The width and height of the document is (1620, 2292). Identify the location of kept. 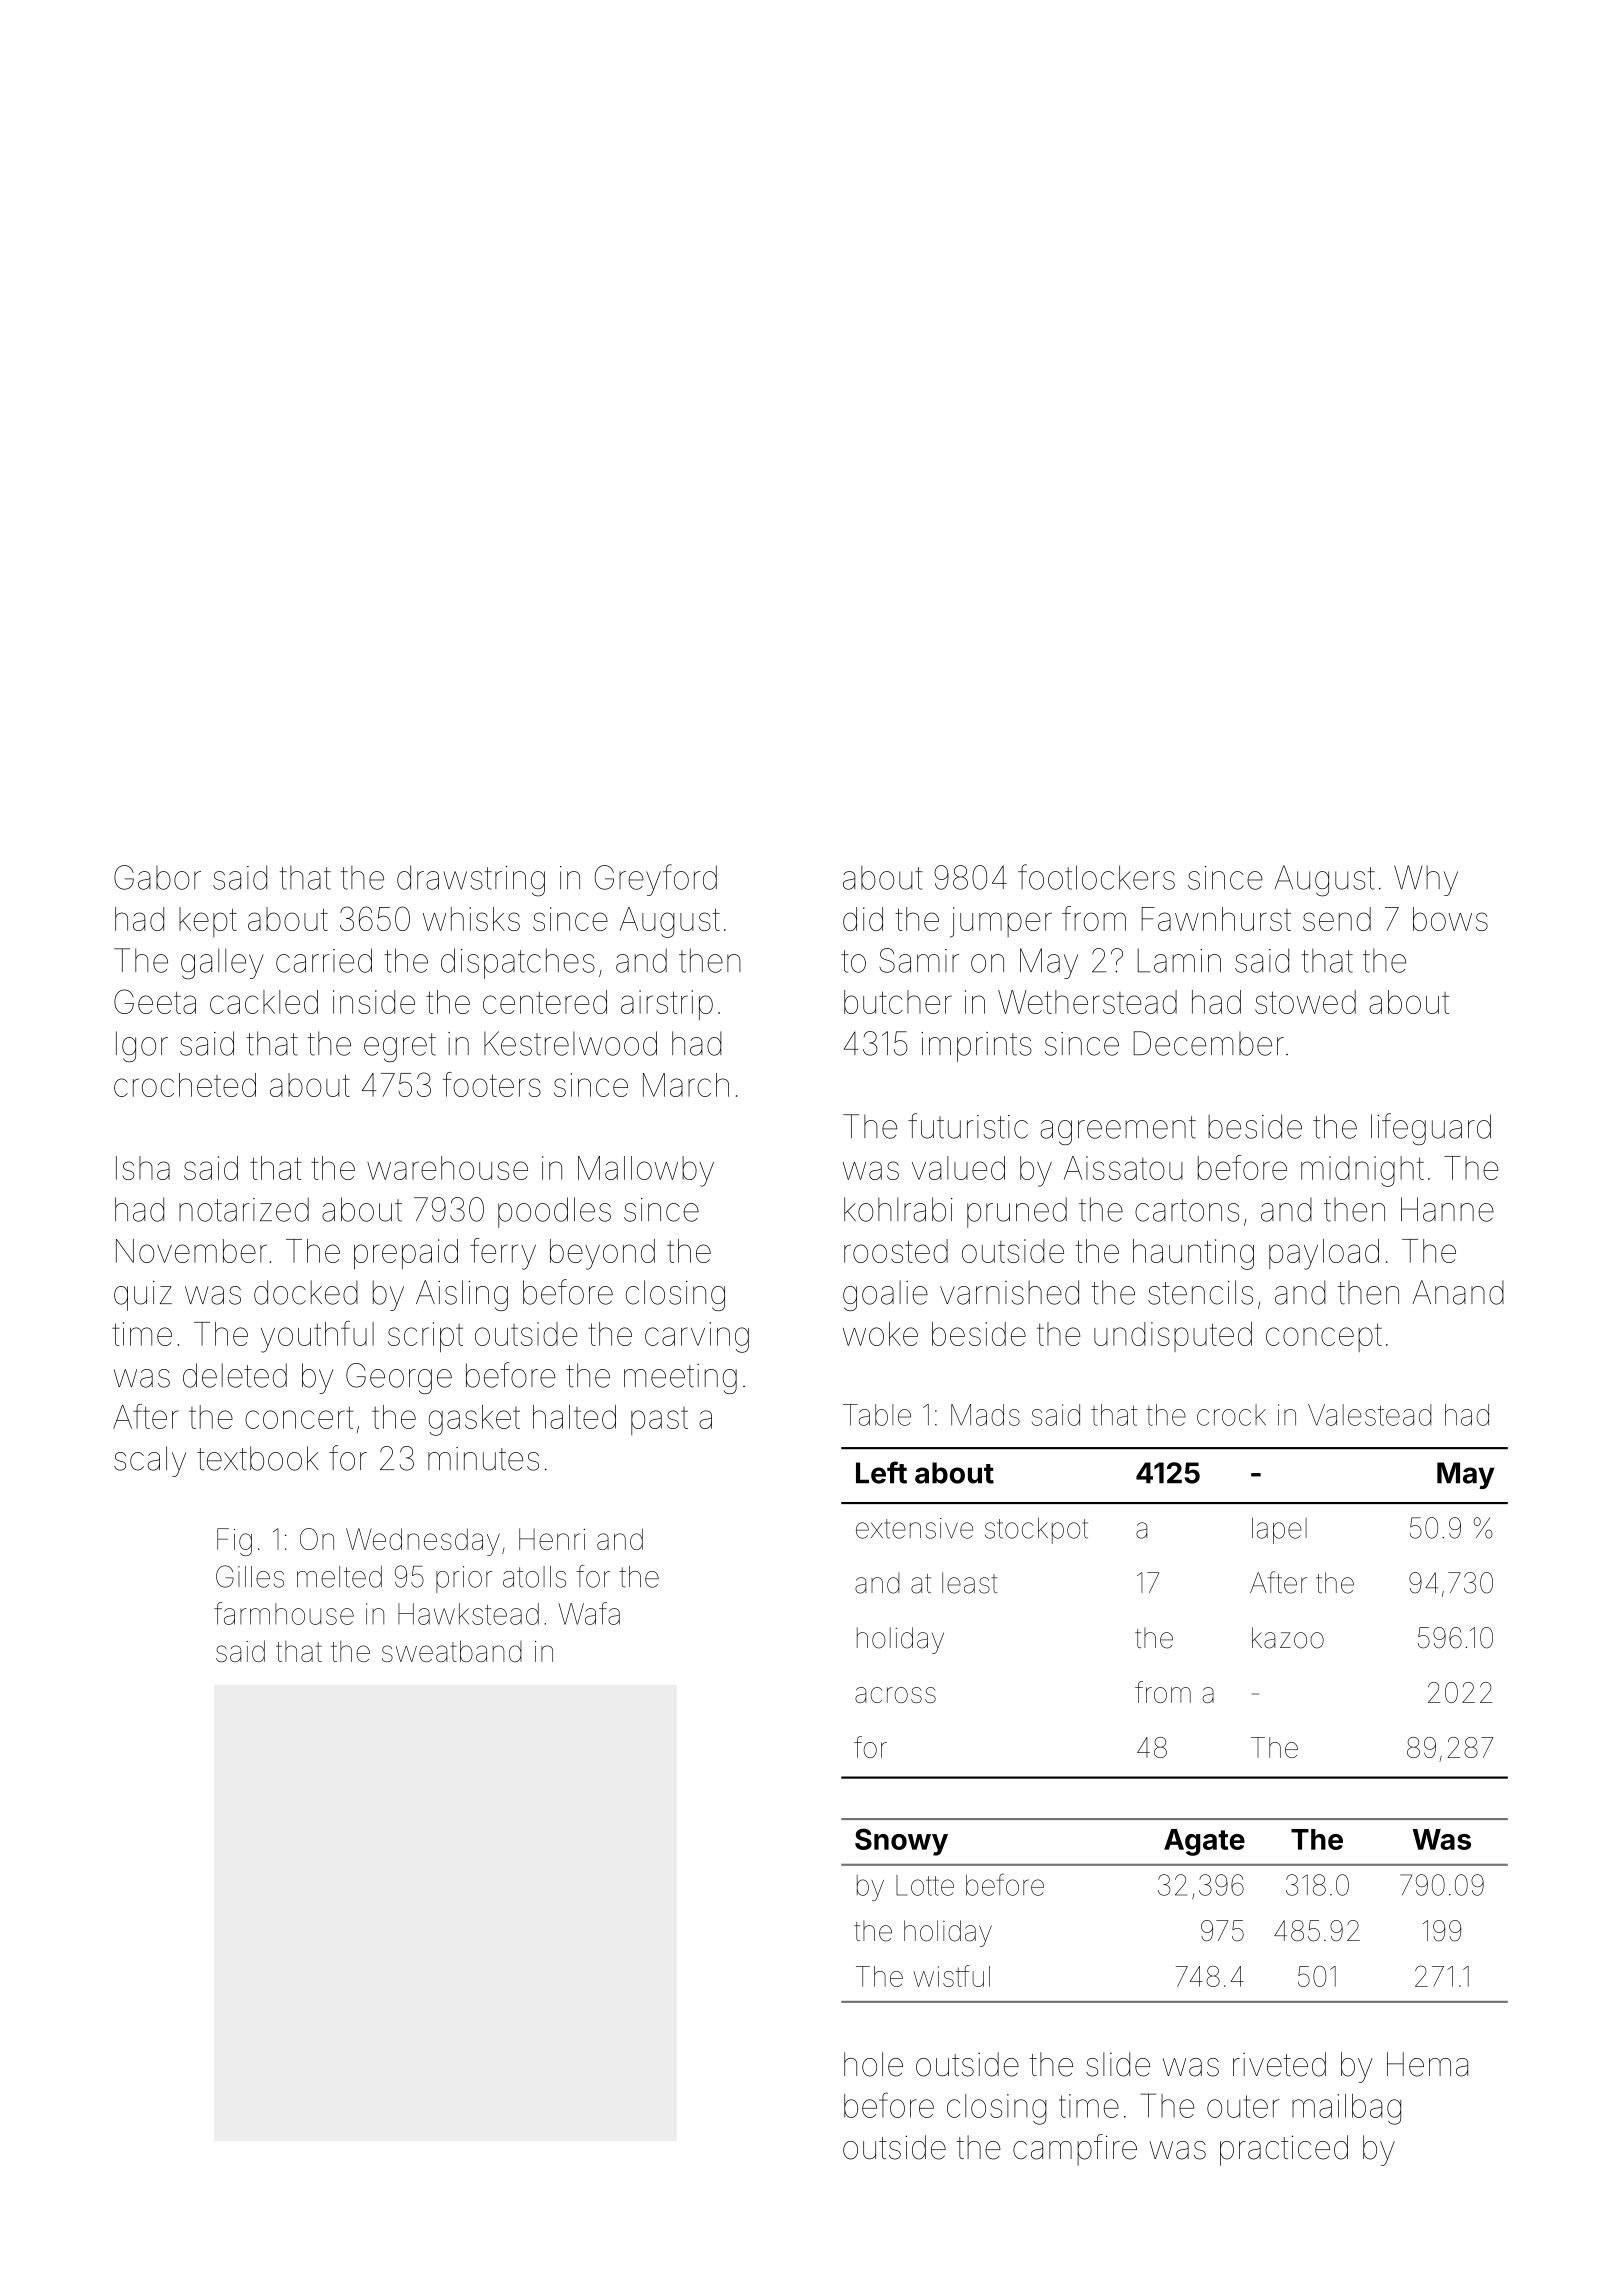
(208, 922).
